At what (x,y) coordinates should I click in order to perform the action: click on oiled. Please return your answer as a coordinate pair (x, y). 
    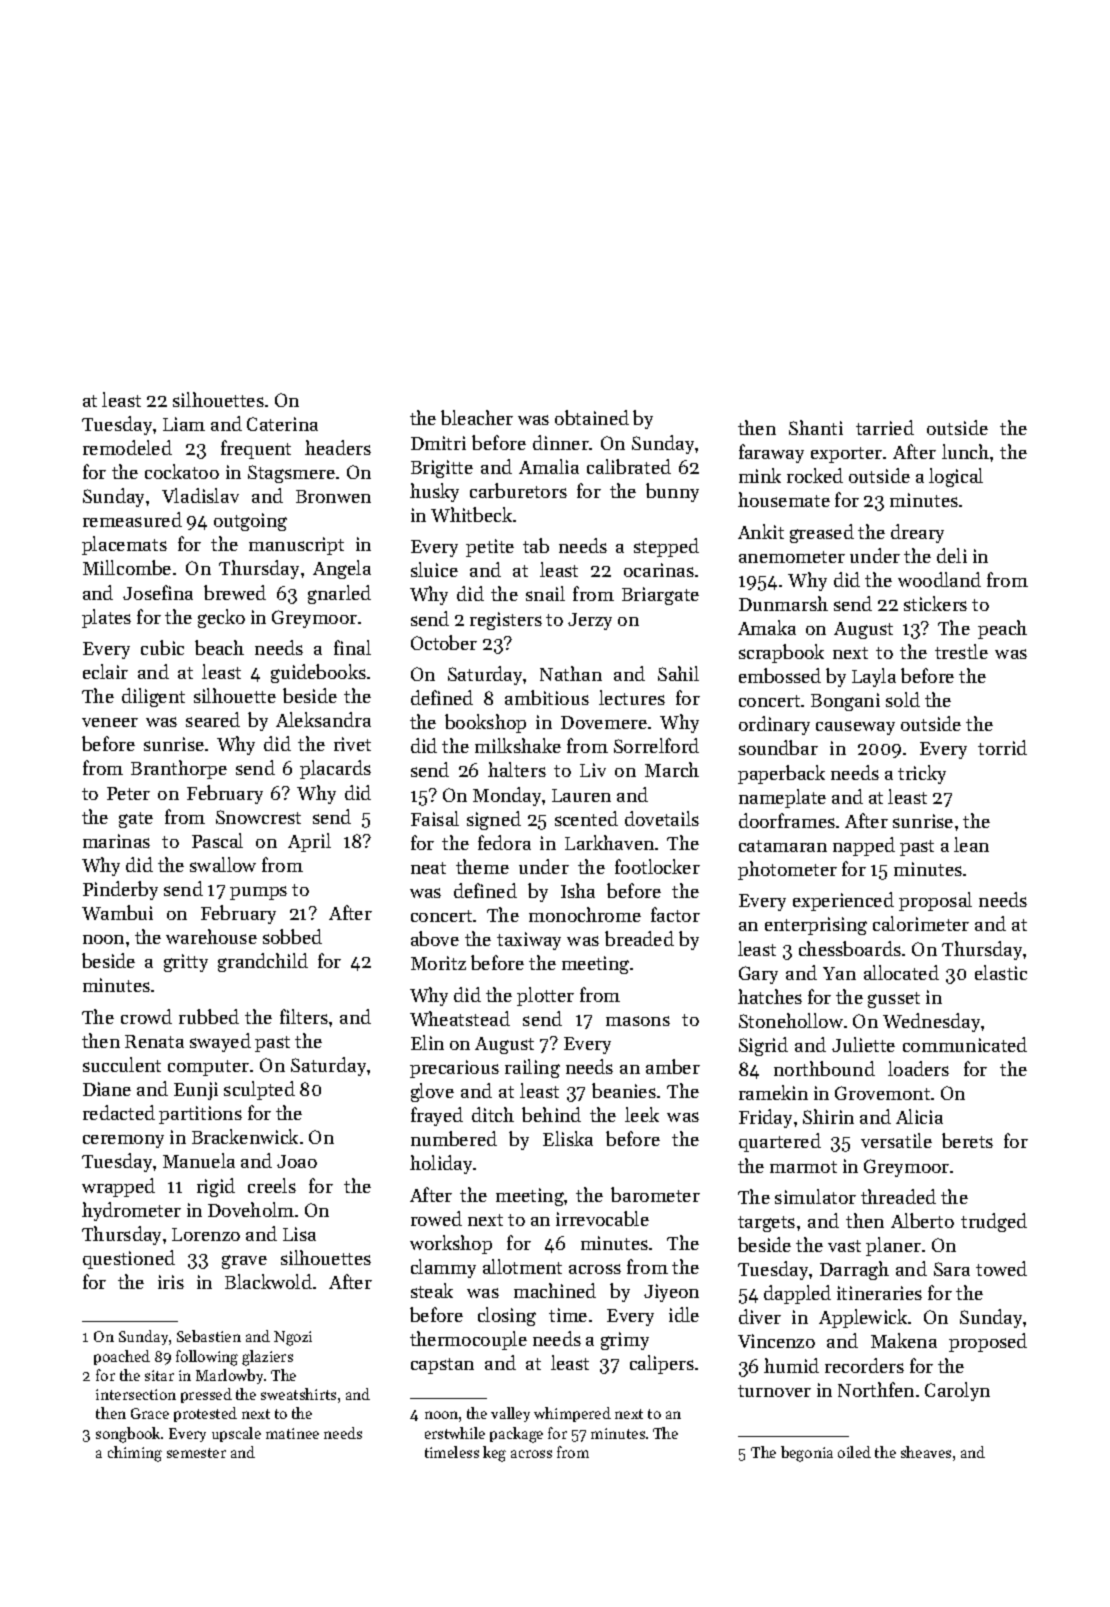
    Looking at the image, I should click on (854, 1452).
